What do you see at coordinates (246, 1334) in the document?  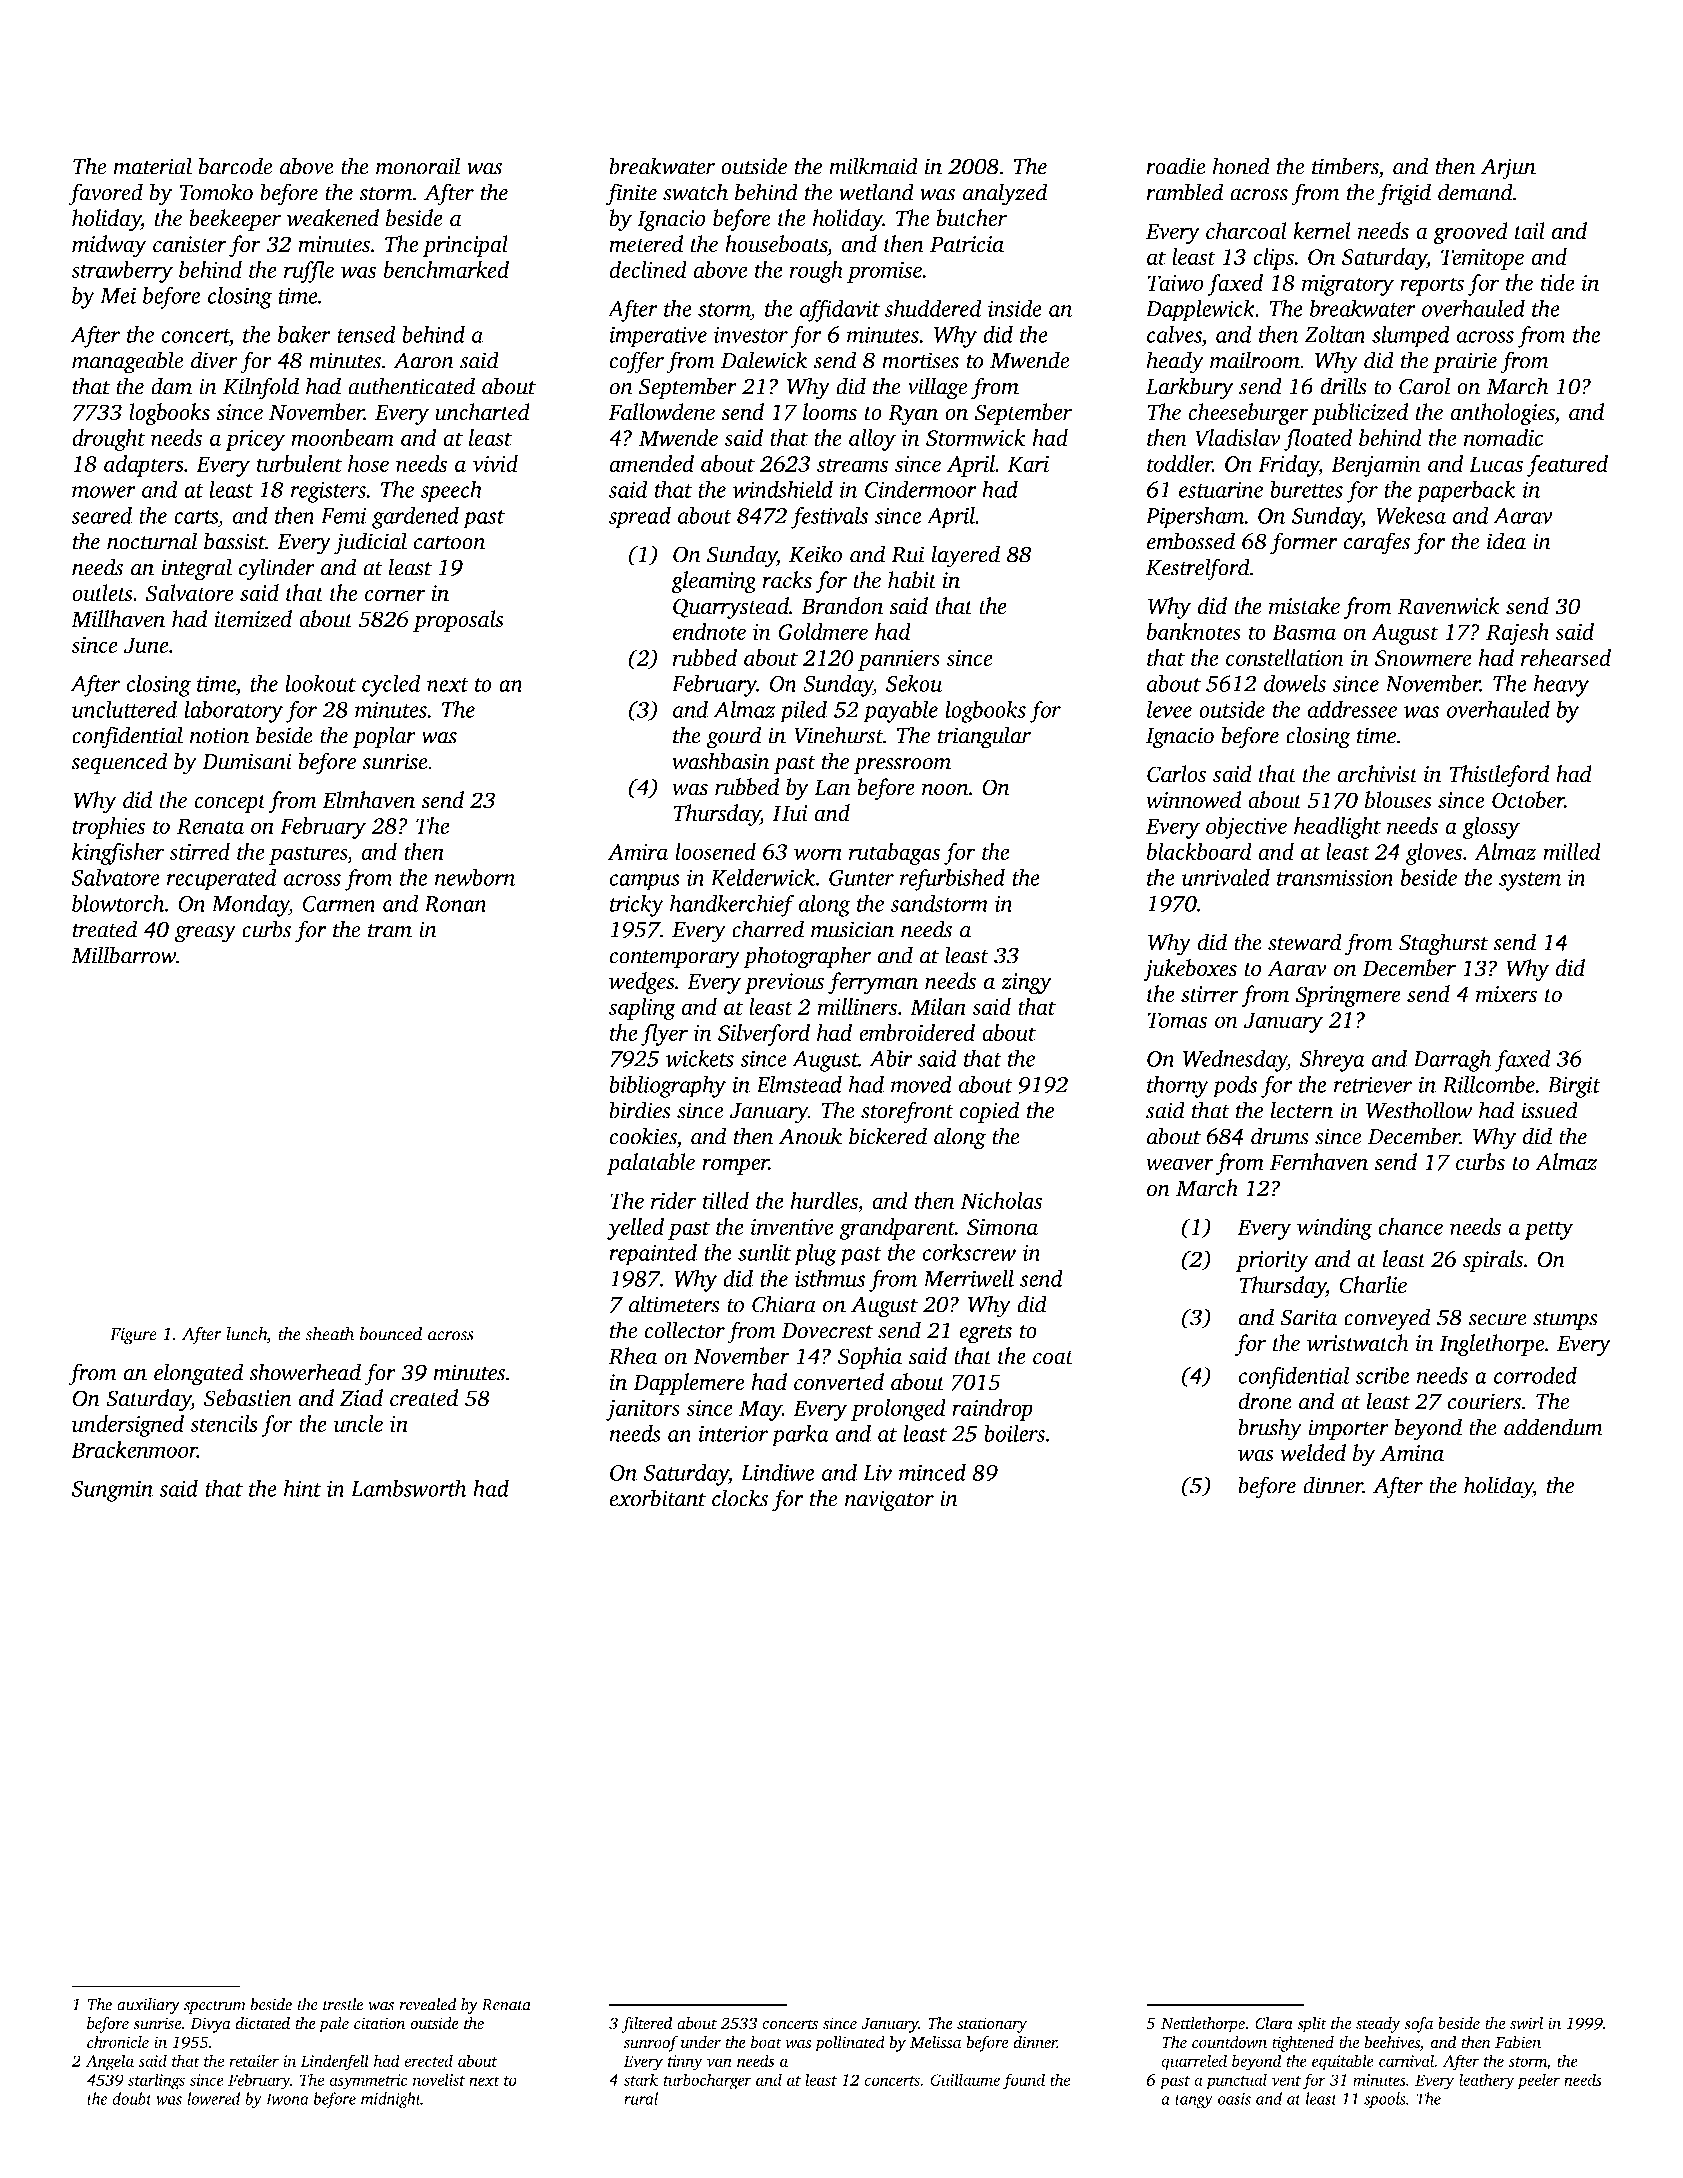 I see `lunch` at bounding box center [246, 1334].
